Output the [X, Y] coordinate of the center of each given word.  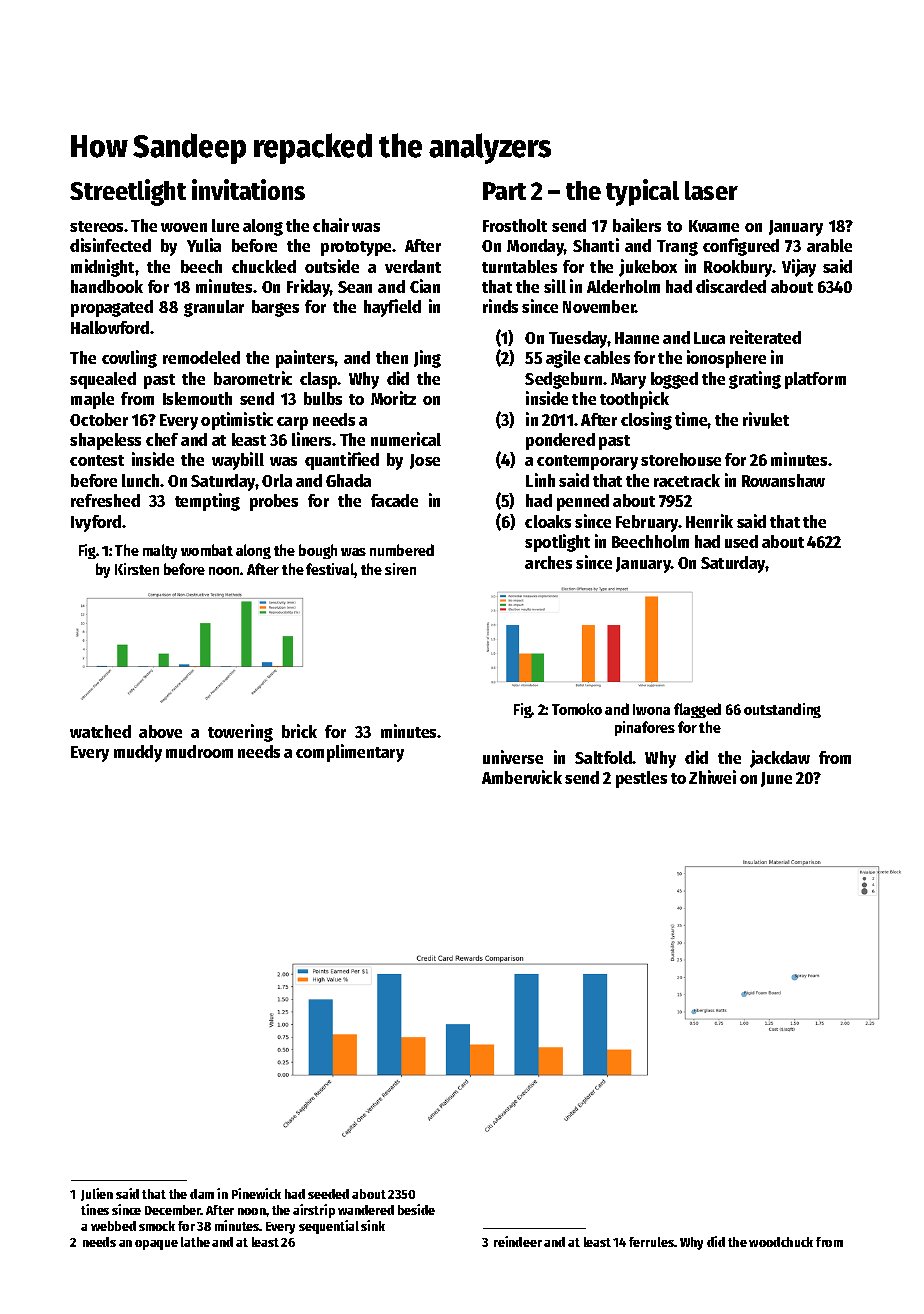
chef [162, 439]
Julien [97, 1194]
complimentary [350, 753]
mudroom [199, 751]
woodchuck [781, 1242]
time [691, 419]
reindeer [518, 1241]
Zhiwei [712, 777]
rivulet [766, 419]
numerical [406, 439]
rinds [500, 306]
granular [214, 308]
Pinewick [256, 1193]
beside [416, 1209]
